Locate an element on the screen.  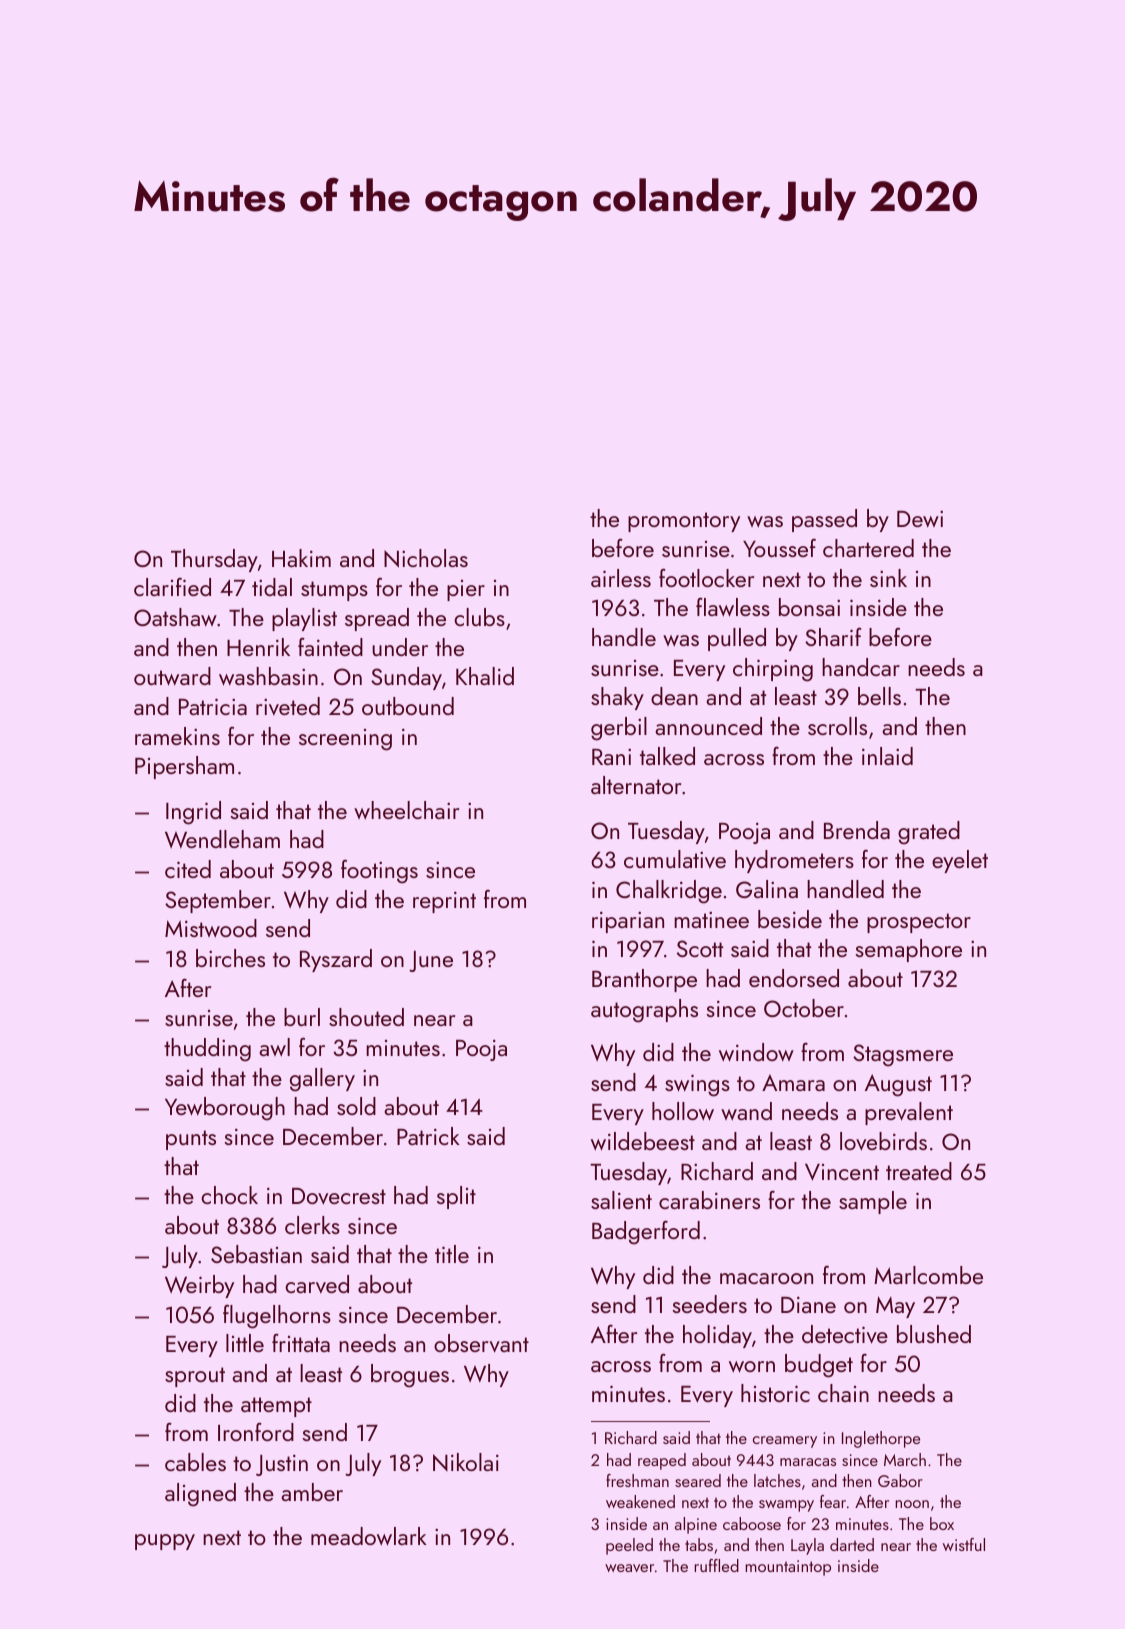
riveted is located at coordinates (288, 706).
